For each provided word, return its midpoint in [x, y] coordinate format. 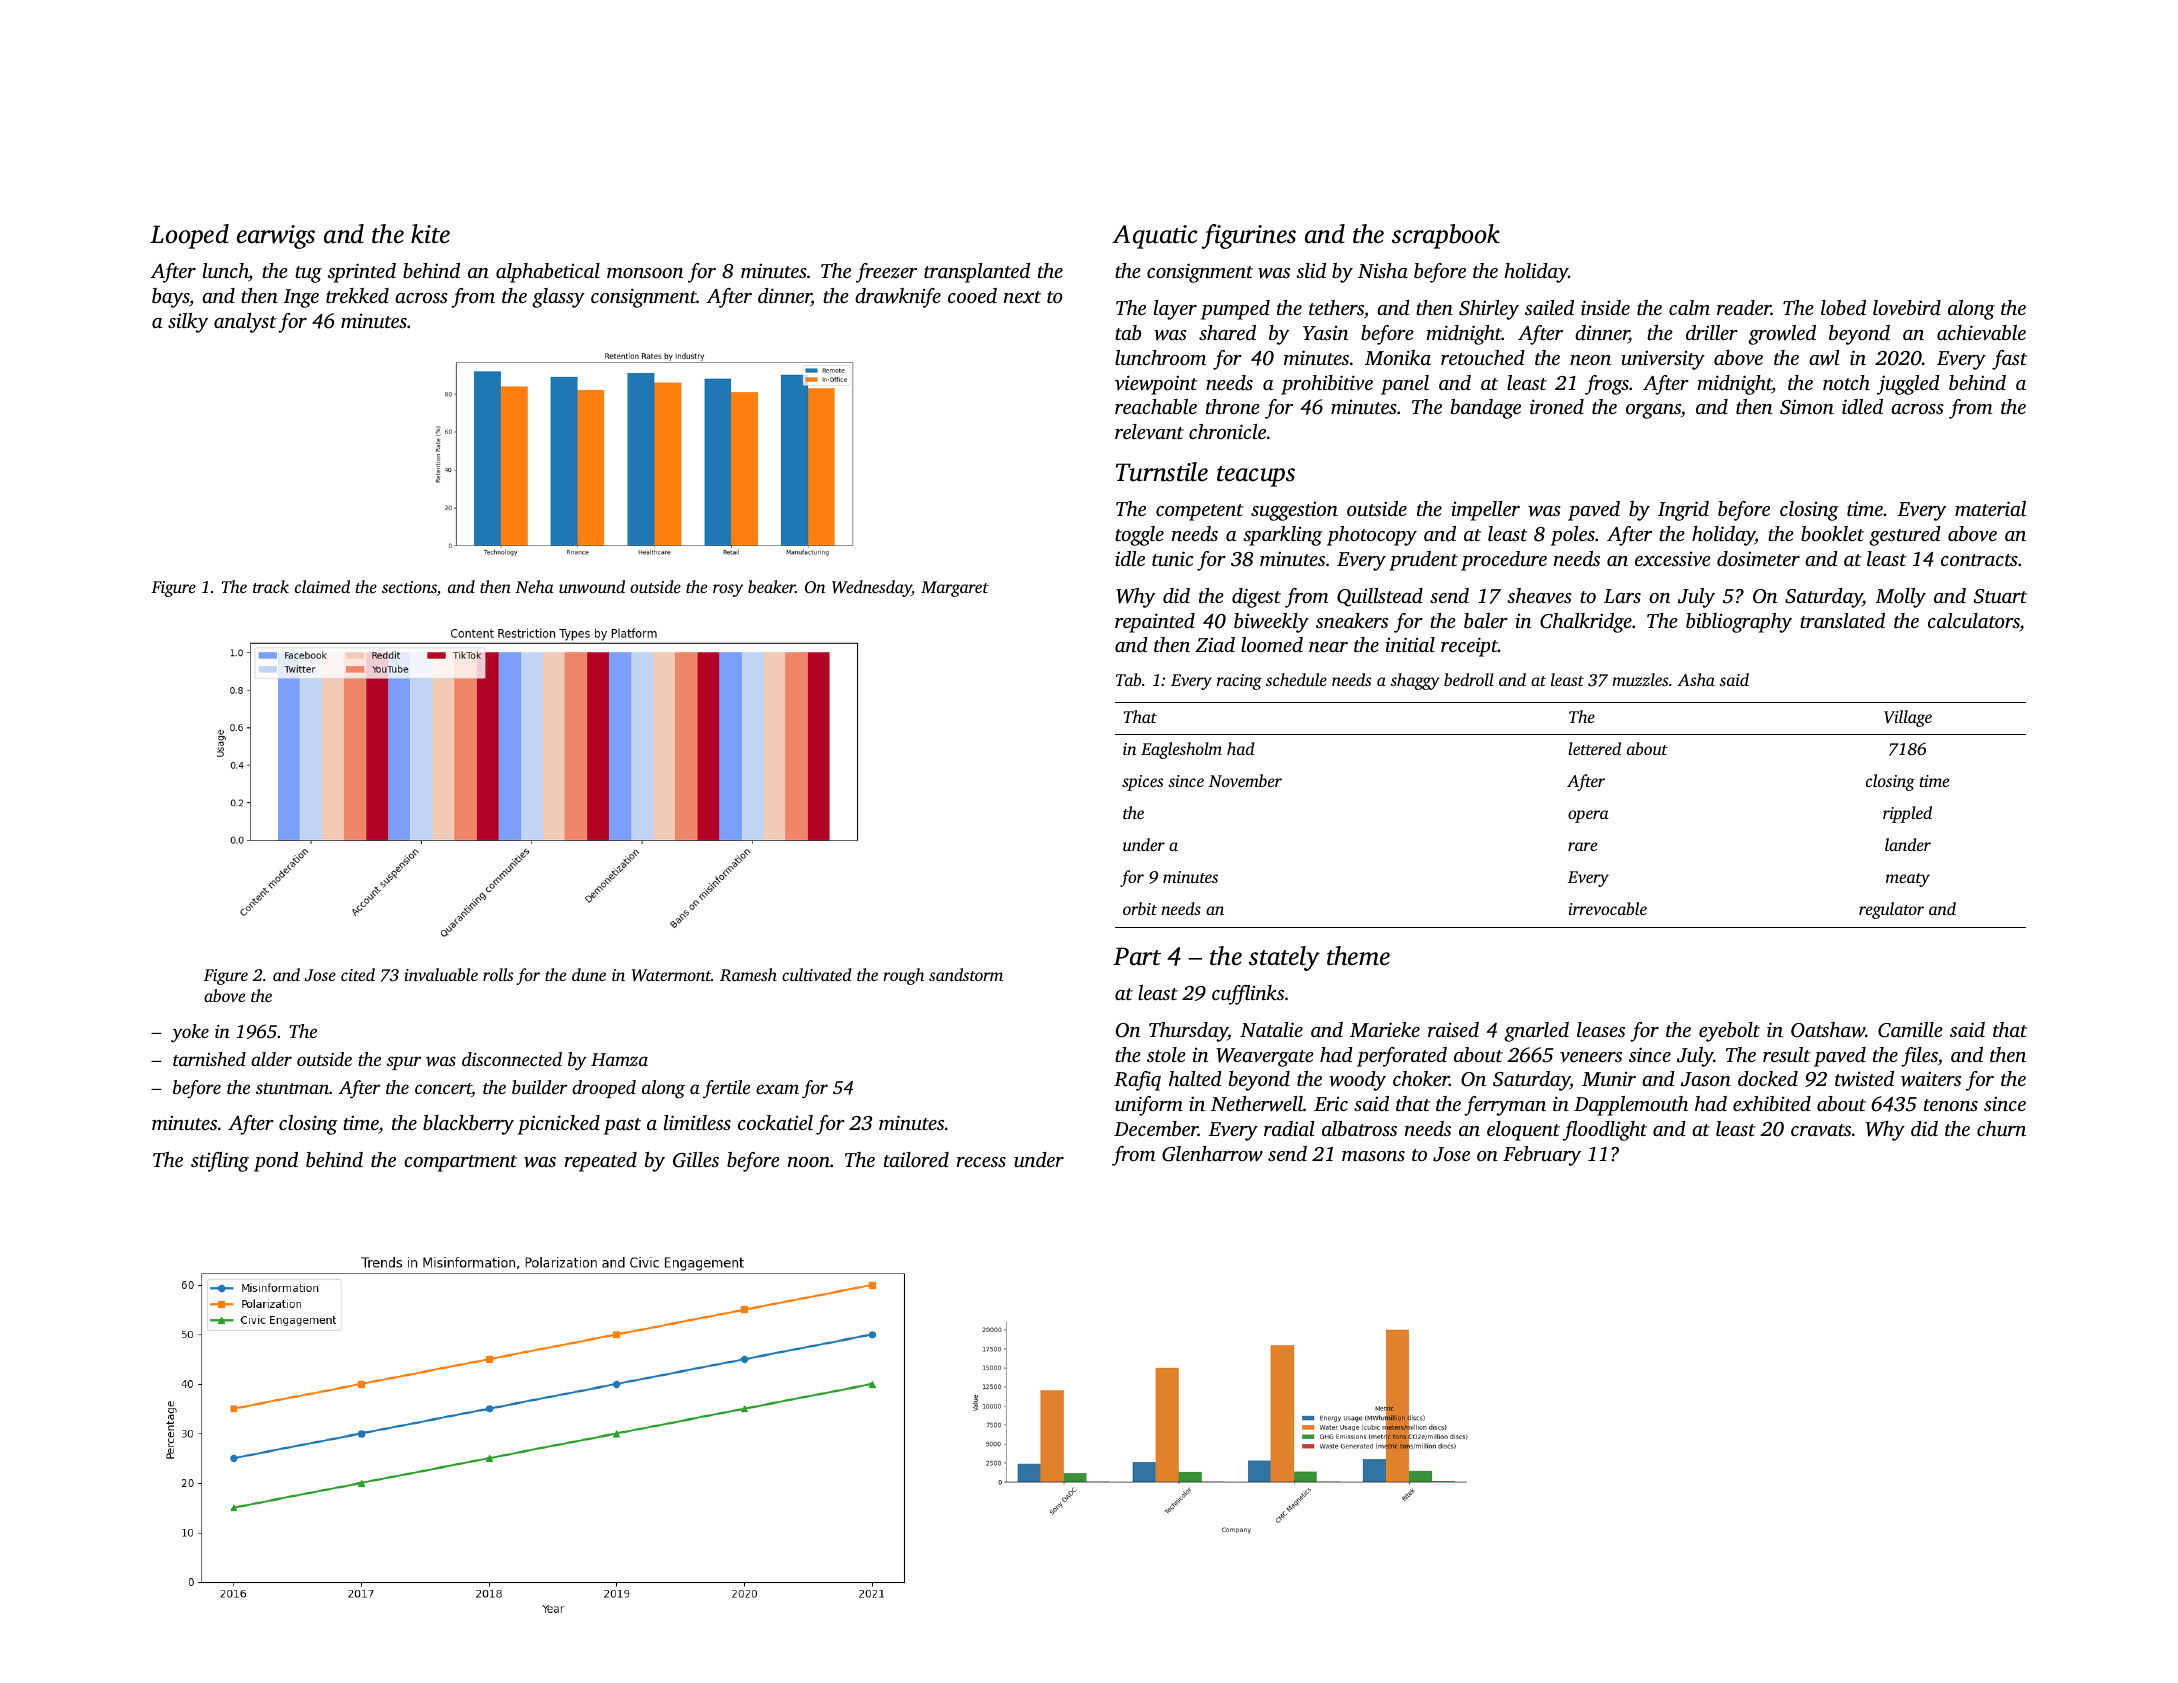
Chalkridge [1586, 623]
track [271, 586]
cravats [1821, 1130]
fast [2009, 360]
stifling [220, 1162]
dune [589, 974]
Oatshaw [1828, 1030]
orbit [1140, 908]
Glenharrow [1212, 1154]
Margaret [955, 589]
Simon [1807, 407]
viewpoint [1156, 385]
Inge [301, 298]
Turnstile [1162, 472]
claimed [322, 586]
